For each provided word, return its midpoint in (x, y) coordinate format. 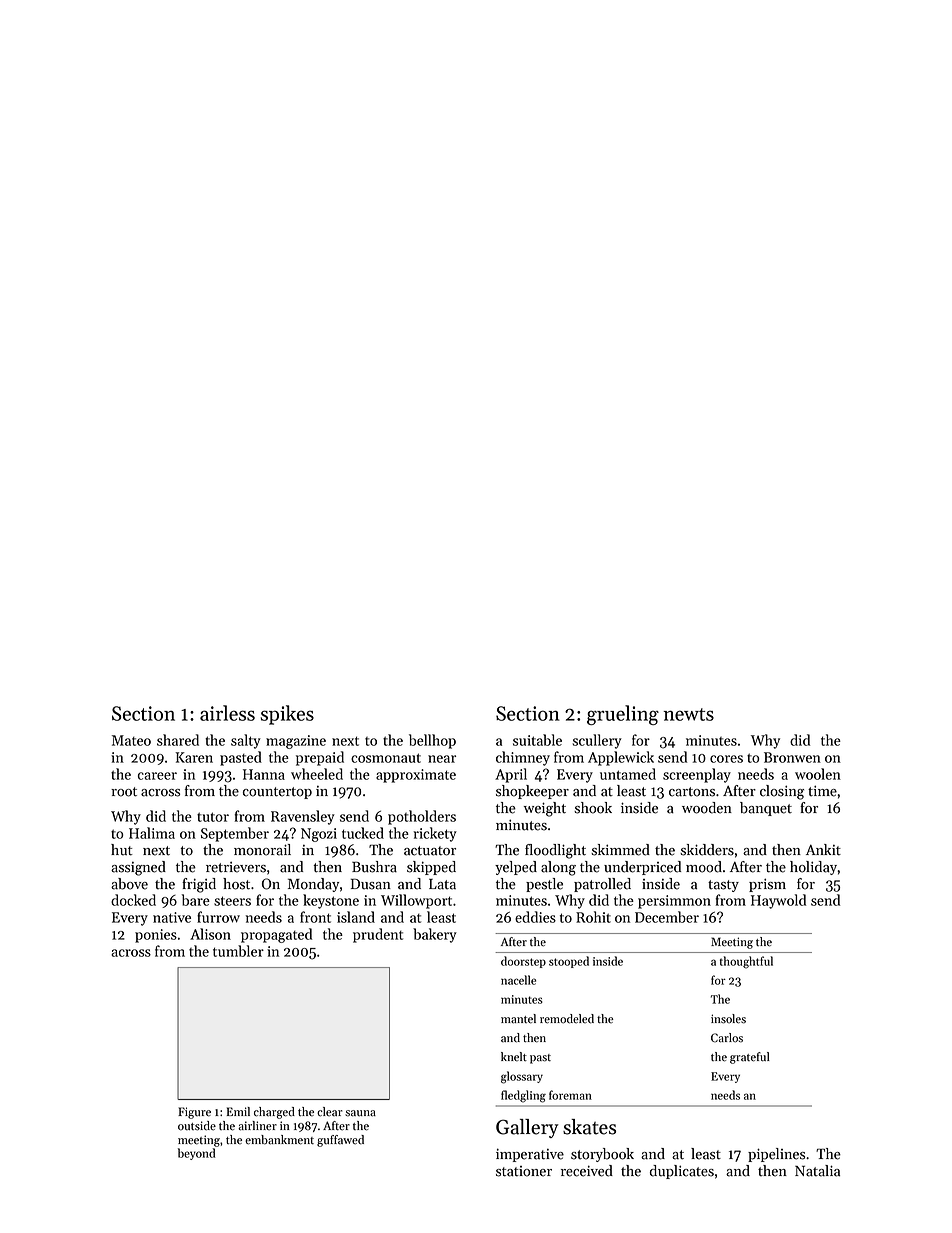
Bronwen (792, 757)
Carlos (727, 1038)
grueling (623, 715)
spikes (287, 715)
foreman (570, 1095)
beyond (196, 1154)
